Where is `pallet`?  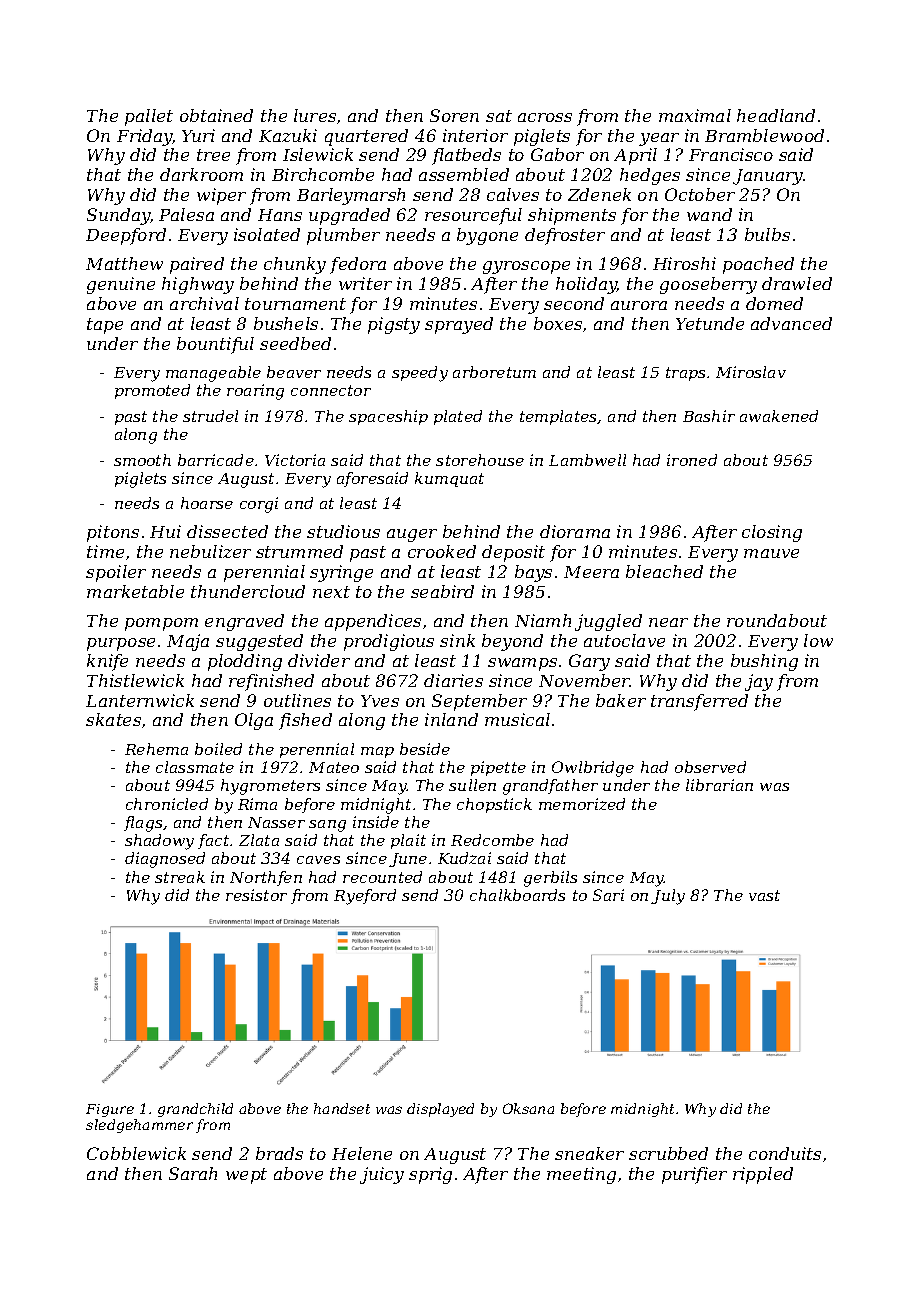
pallet is located at coordinates (149, 117).
